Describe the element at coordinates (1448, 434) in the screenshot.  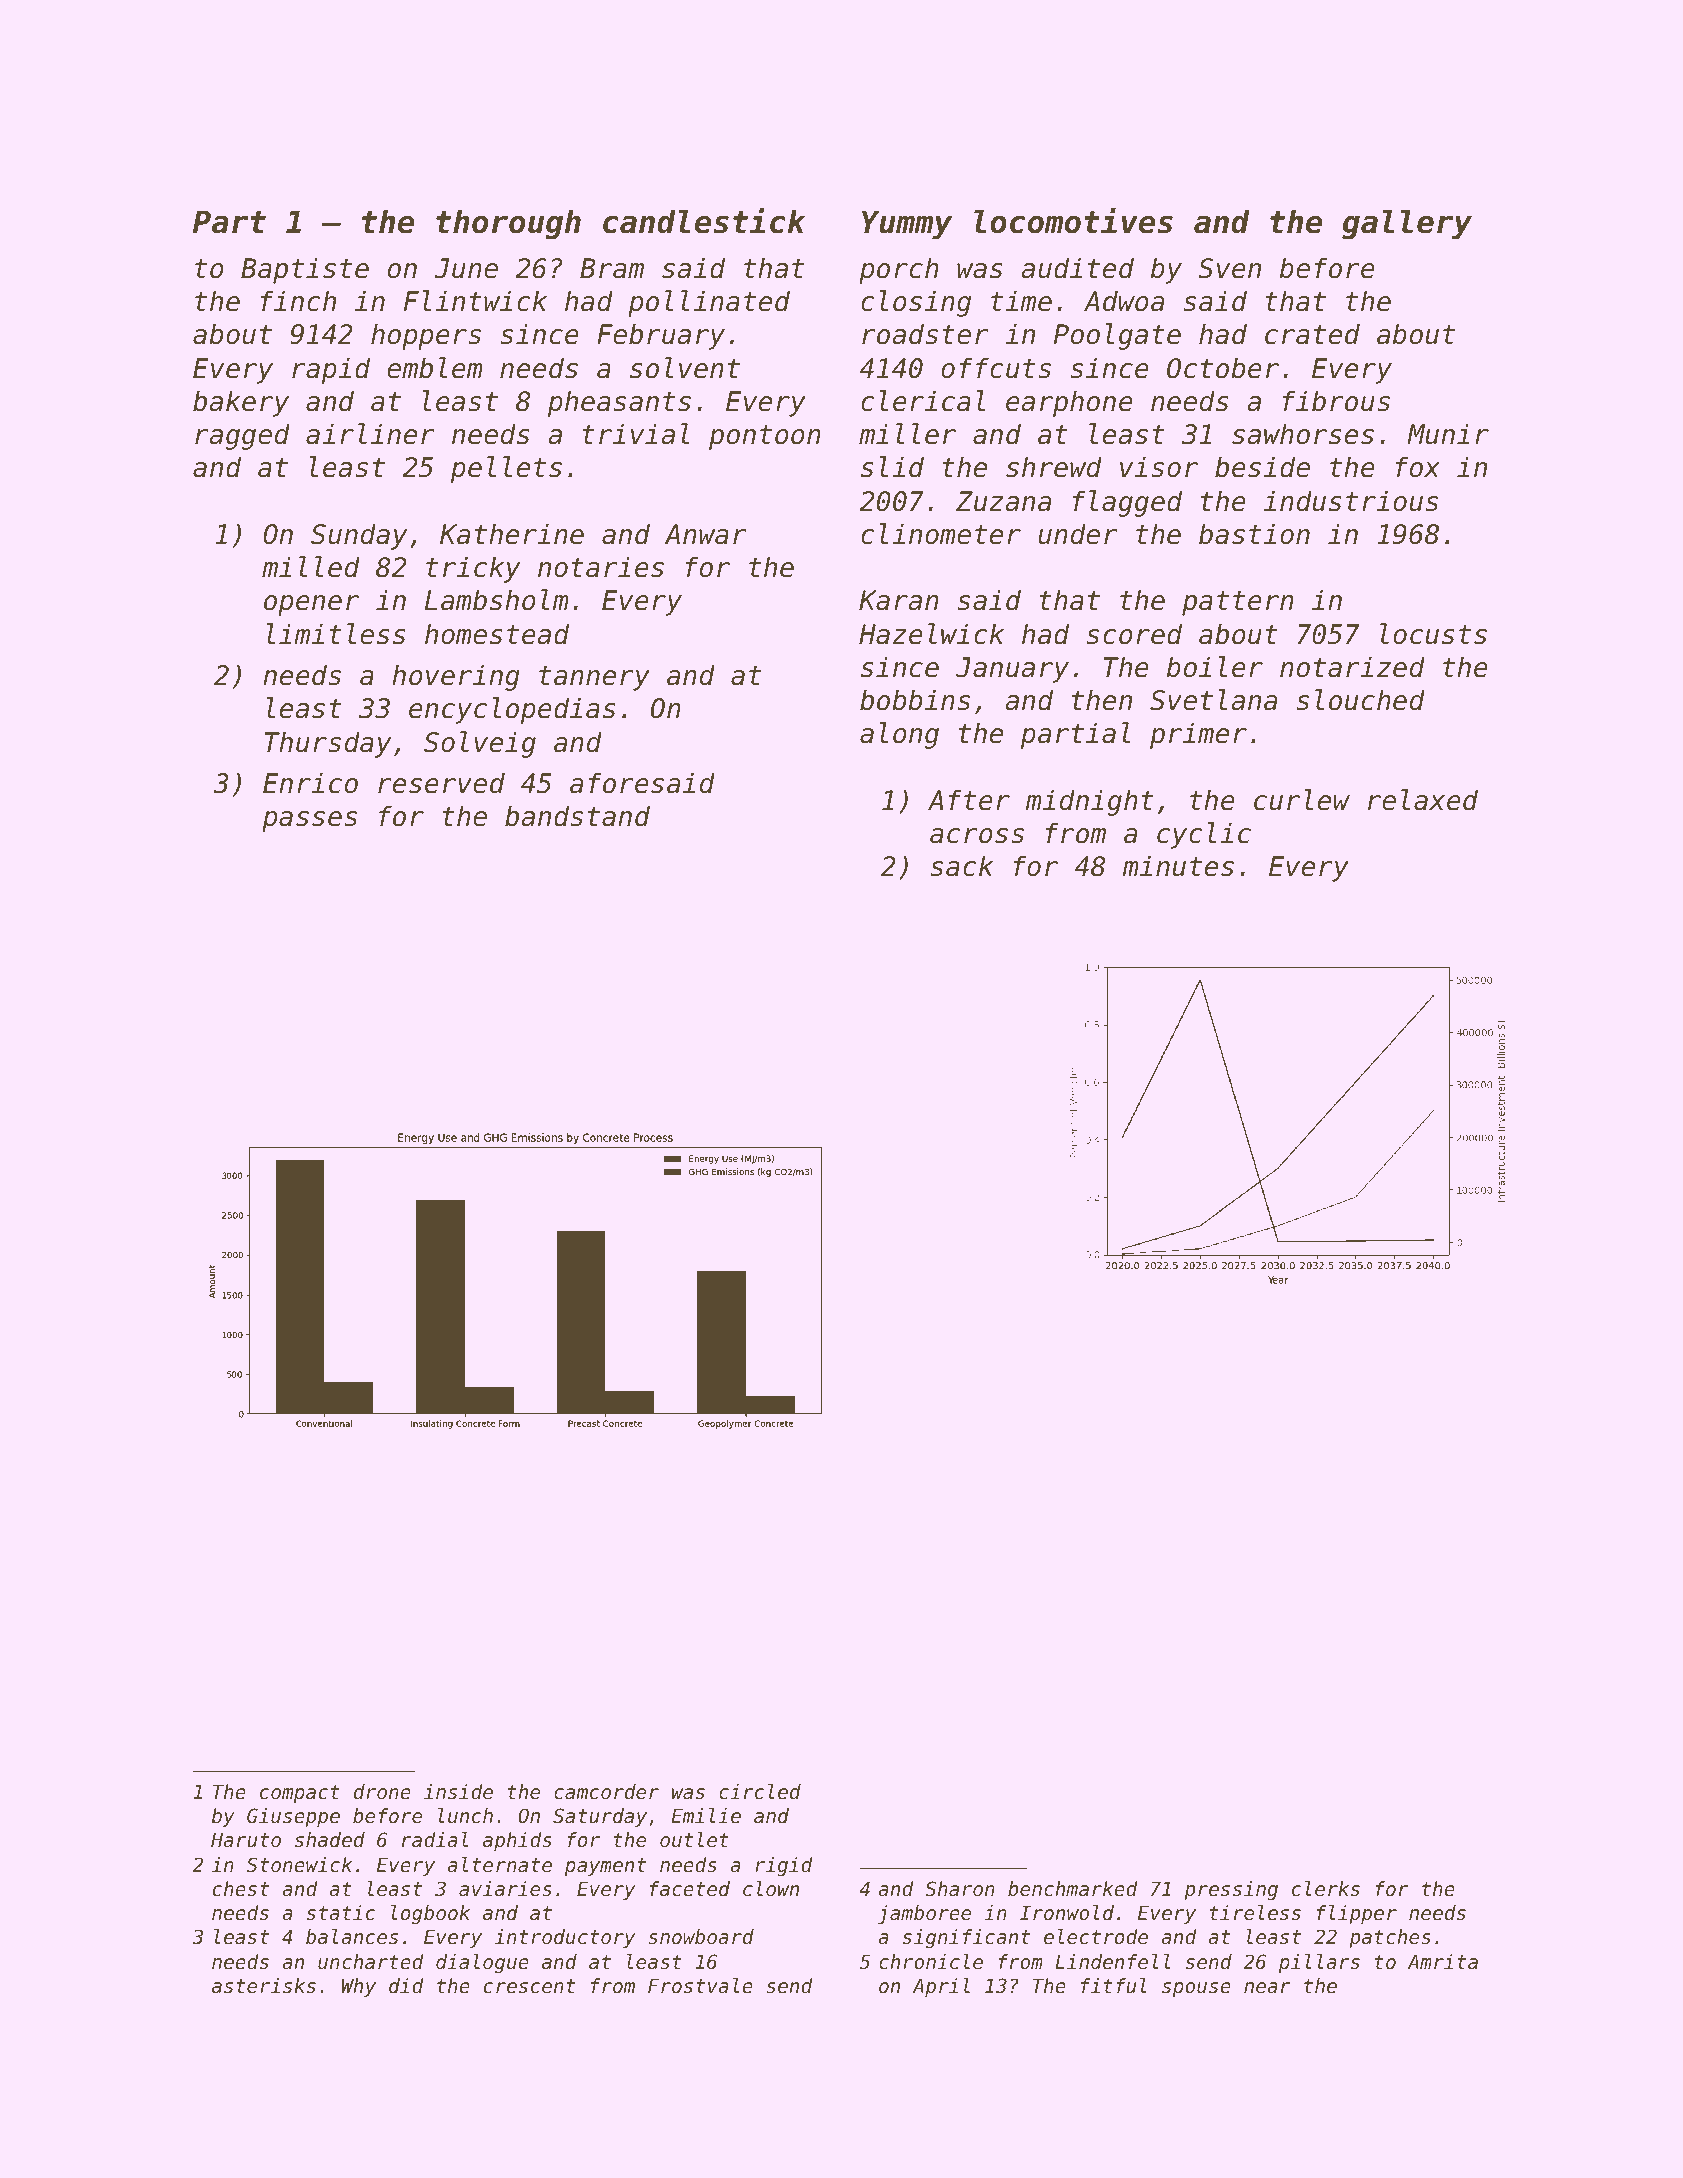
I see `Munir` at that location.
